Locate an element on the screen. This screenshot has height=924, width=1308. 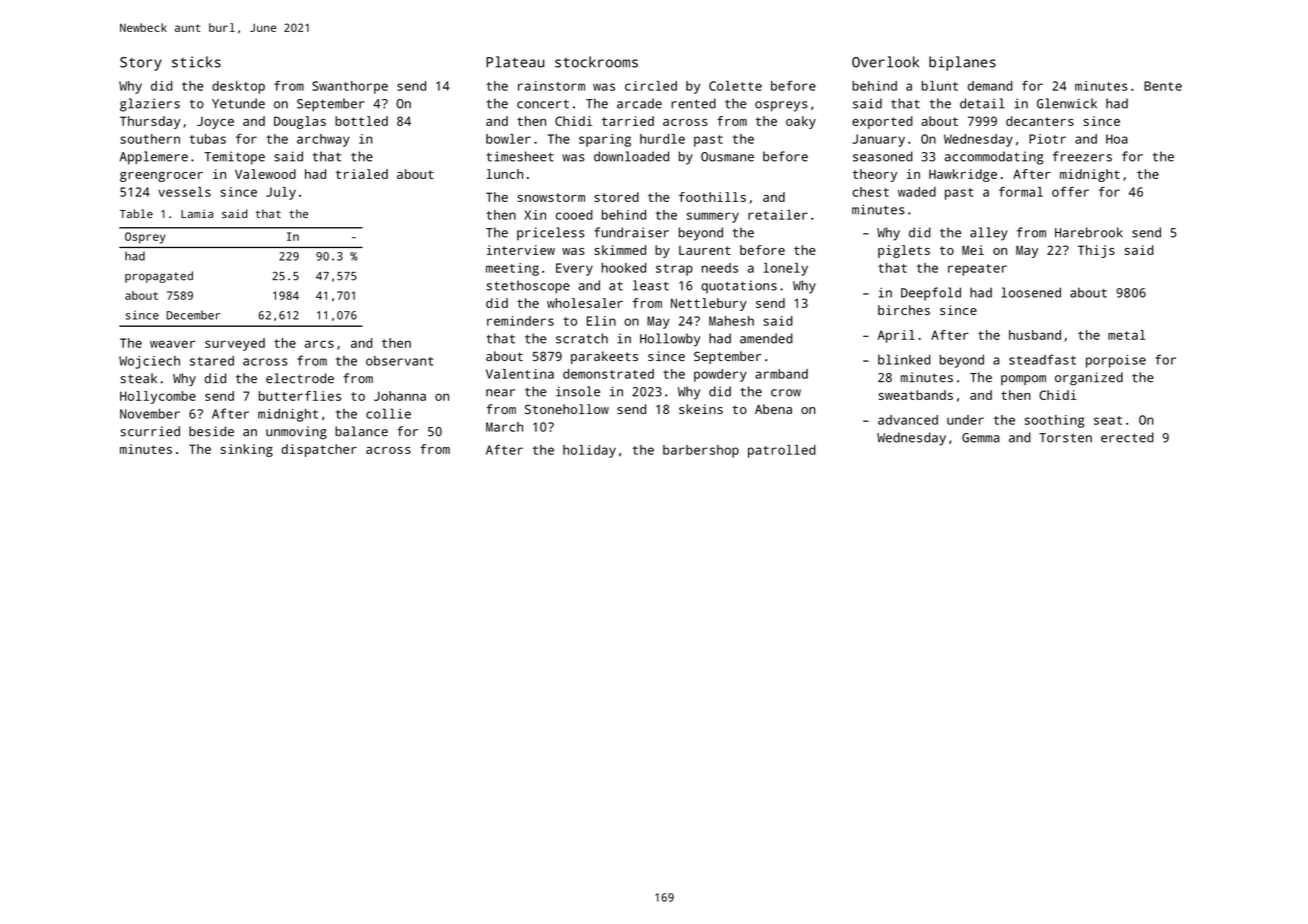
exported is located at coordinates (882, 122).
